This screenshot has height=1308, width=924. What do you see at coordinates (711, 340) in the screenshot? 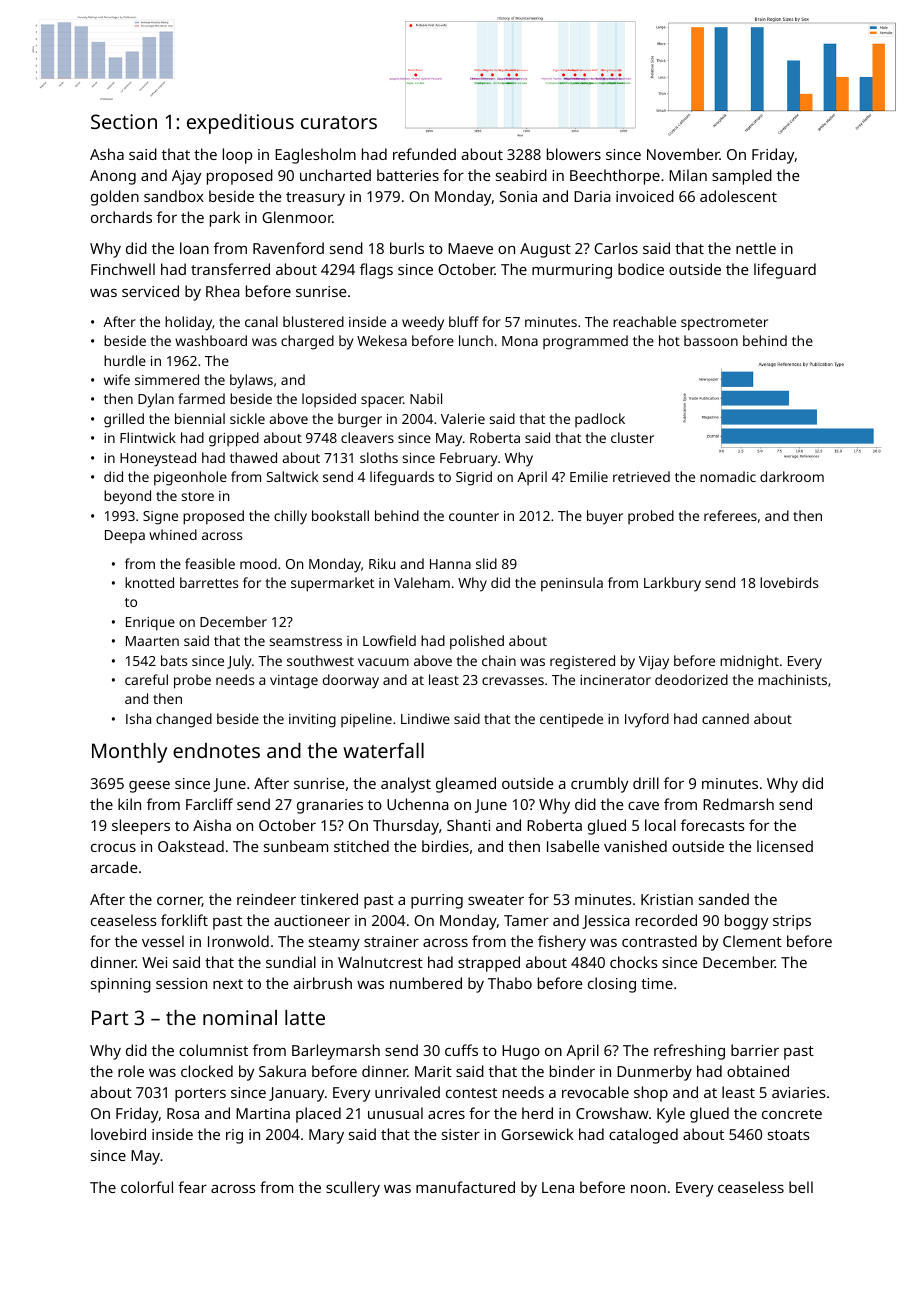
I see `bassoon` at bounding box center [711, 340].
